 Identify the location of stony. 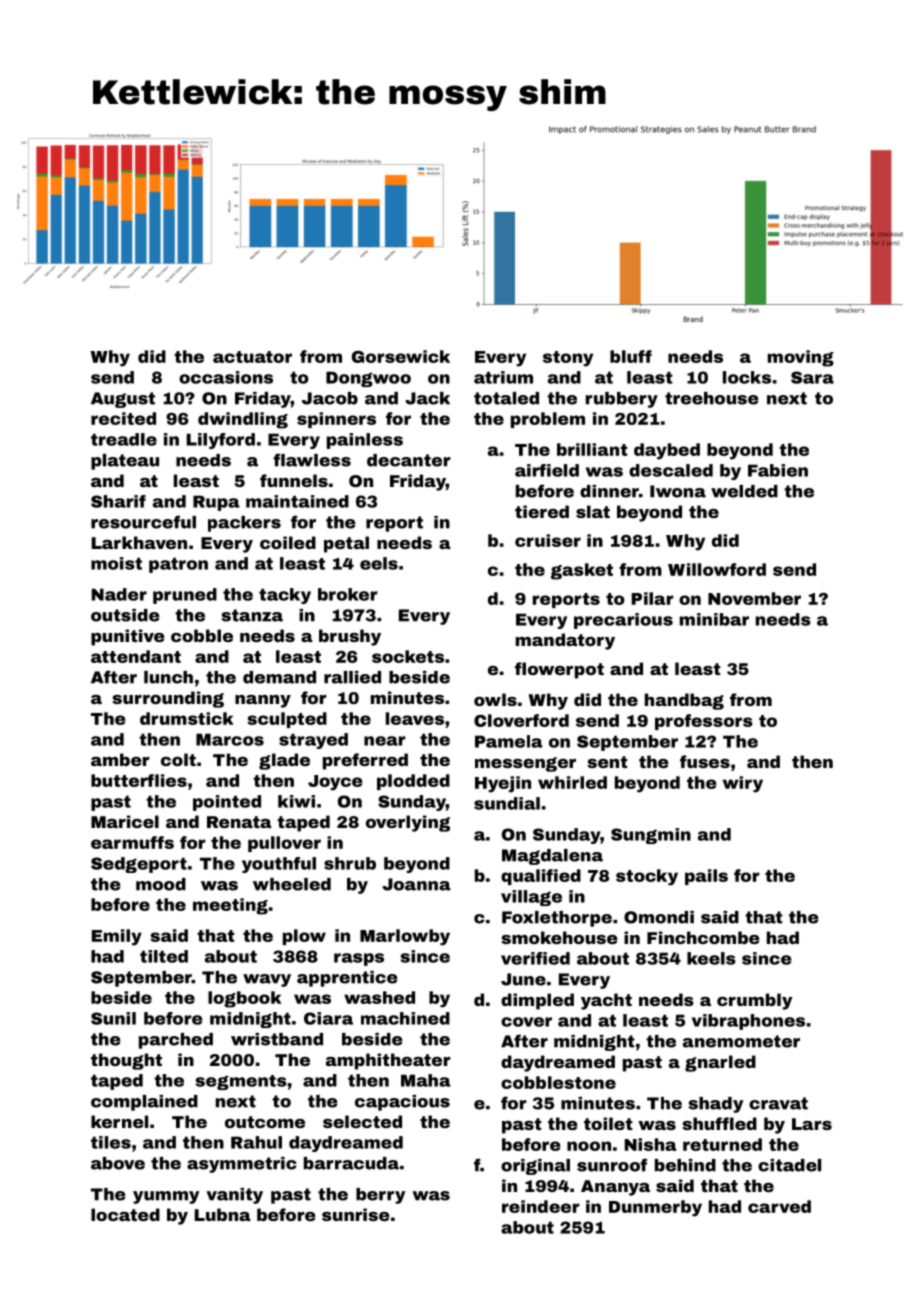
(568, 359).
